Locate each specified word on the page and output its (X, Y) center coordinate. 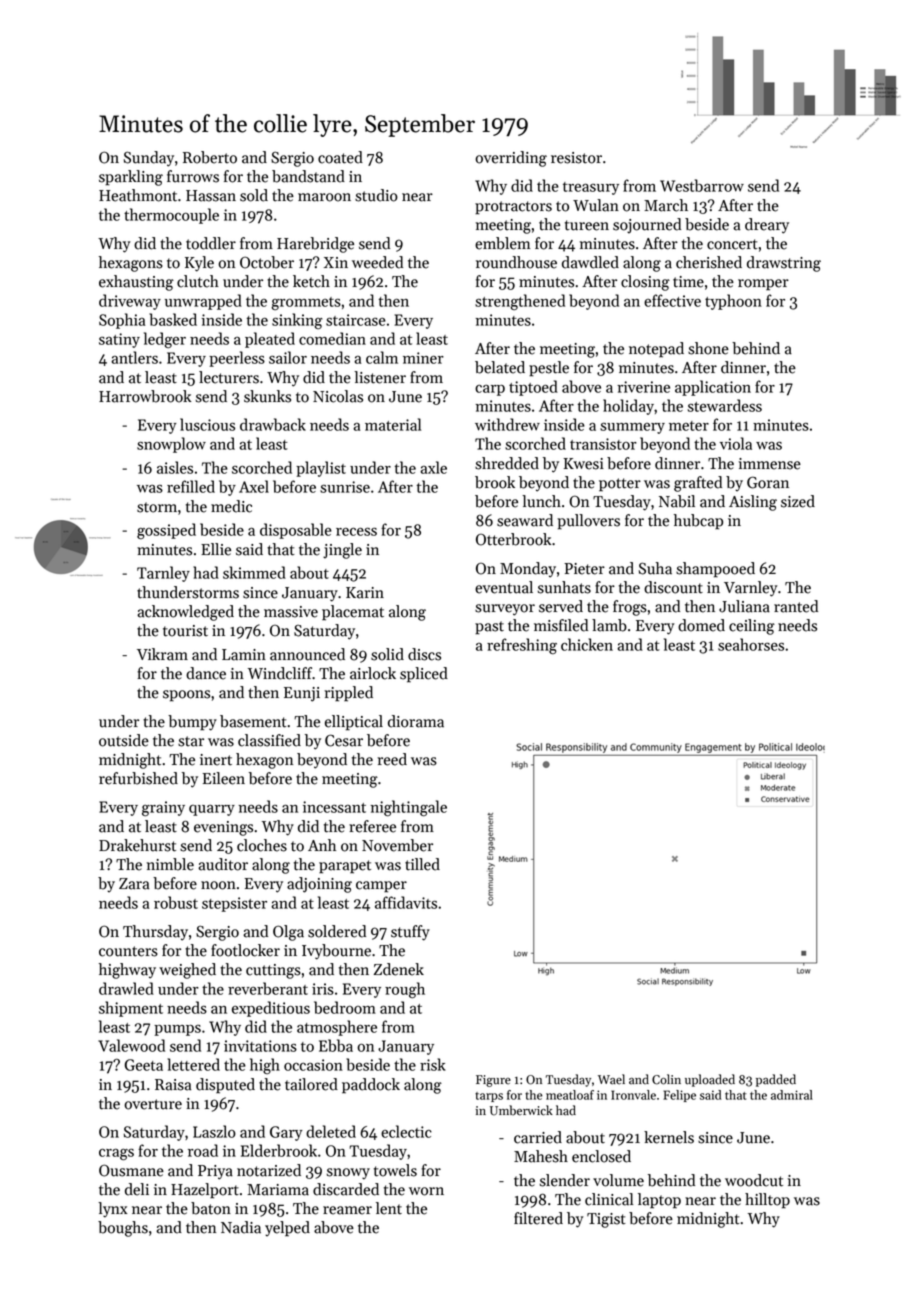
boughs (123, 1229)
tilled (422, 864)
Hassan (211, 196)
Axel (254, 486)
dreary (767, 226)
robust (176, 902)
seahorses (751, 644)
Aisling (753, 503)
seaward (525, 520)
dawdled (590, 262)
